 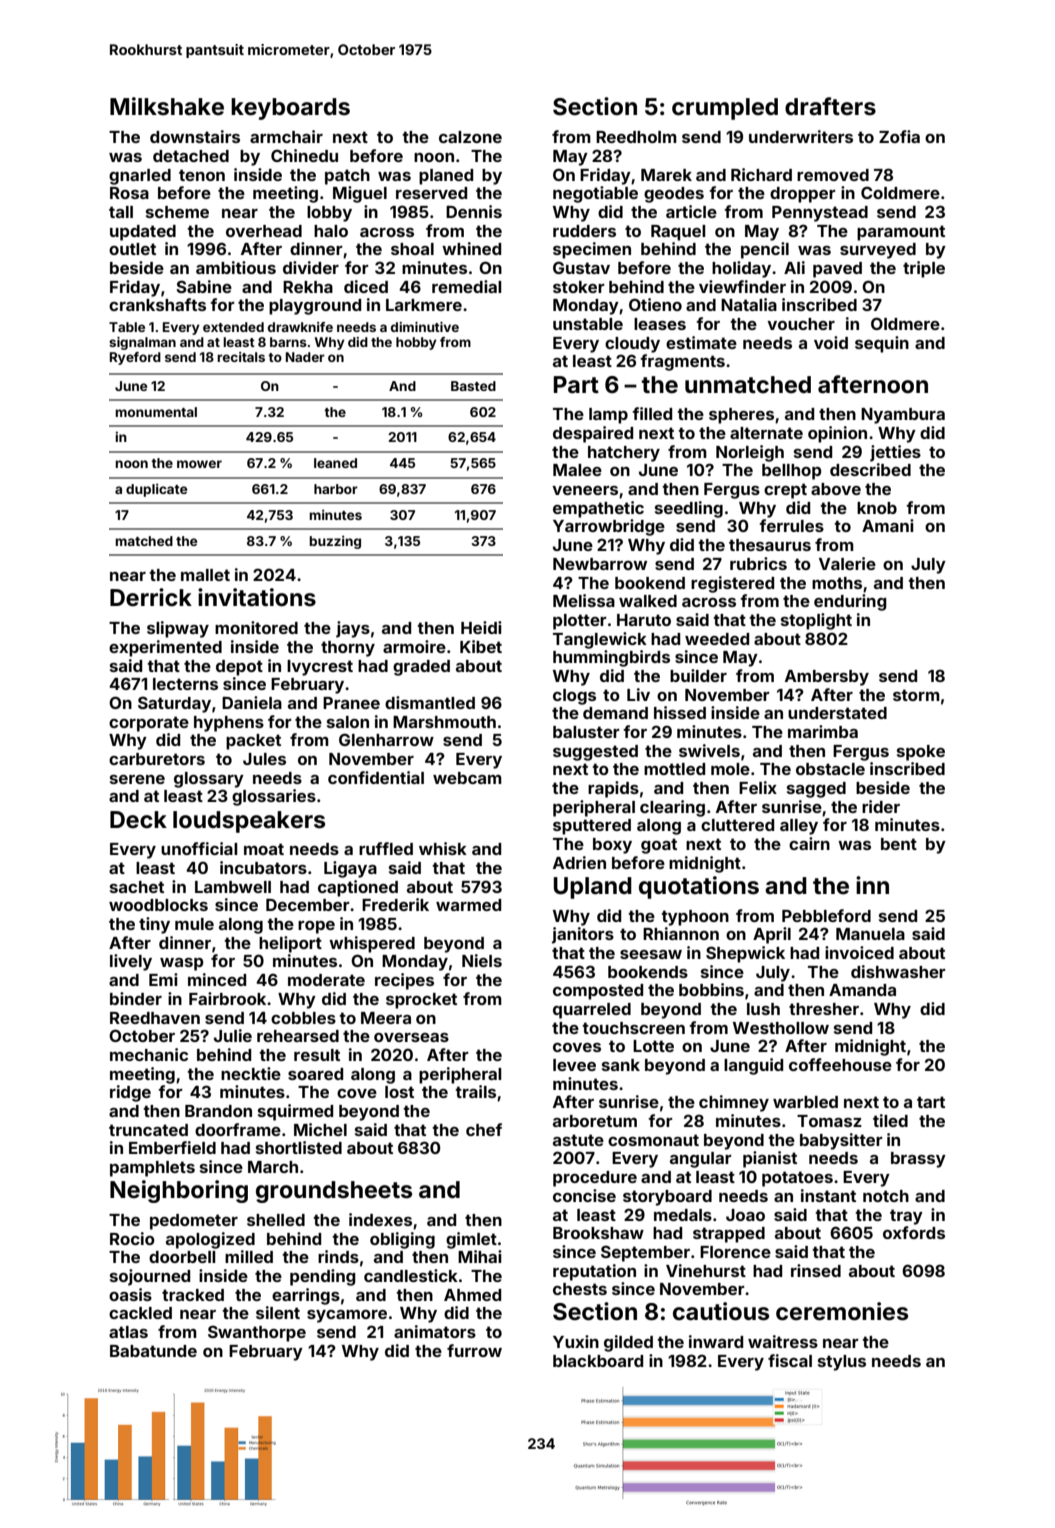 What do you see at coordinates (336, 489) in the screenshot?
I see `harbor` at bounding box center [336, 489].
